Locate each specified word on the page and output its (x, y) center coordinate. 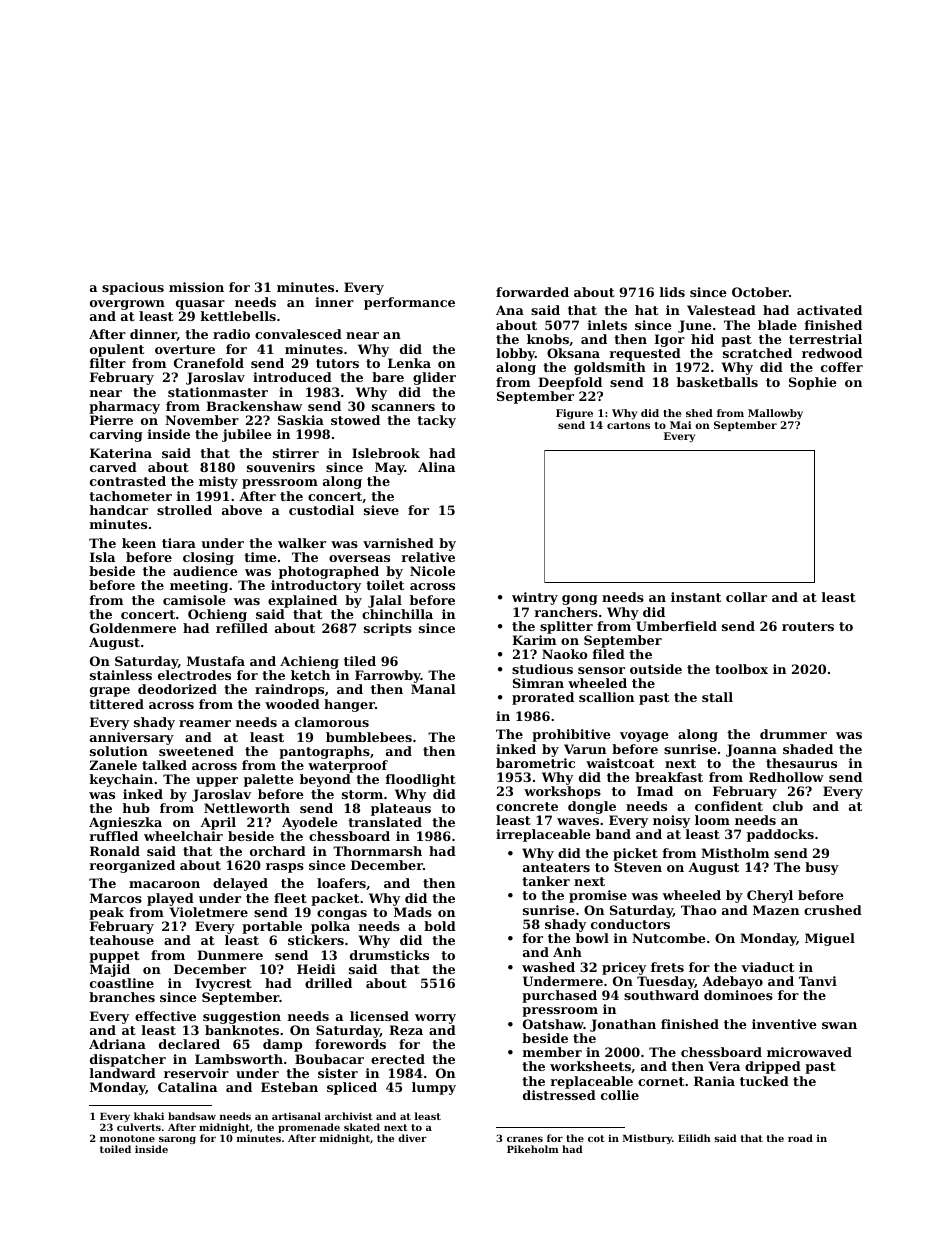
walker (302, 543)
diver (412, 1138)
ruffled (113, 836)
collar (746, 597)
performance (409, 303)
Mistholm (735, 853)
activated (829, 310)
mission (196, 287)
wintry (535, 598)
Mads (413, 912)
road (800, 1138)
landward (123, 1073)
